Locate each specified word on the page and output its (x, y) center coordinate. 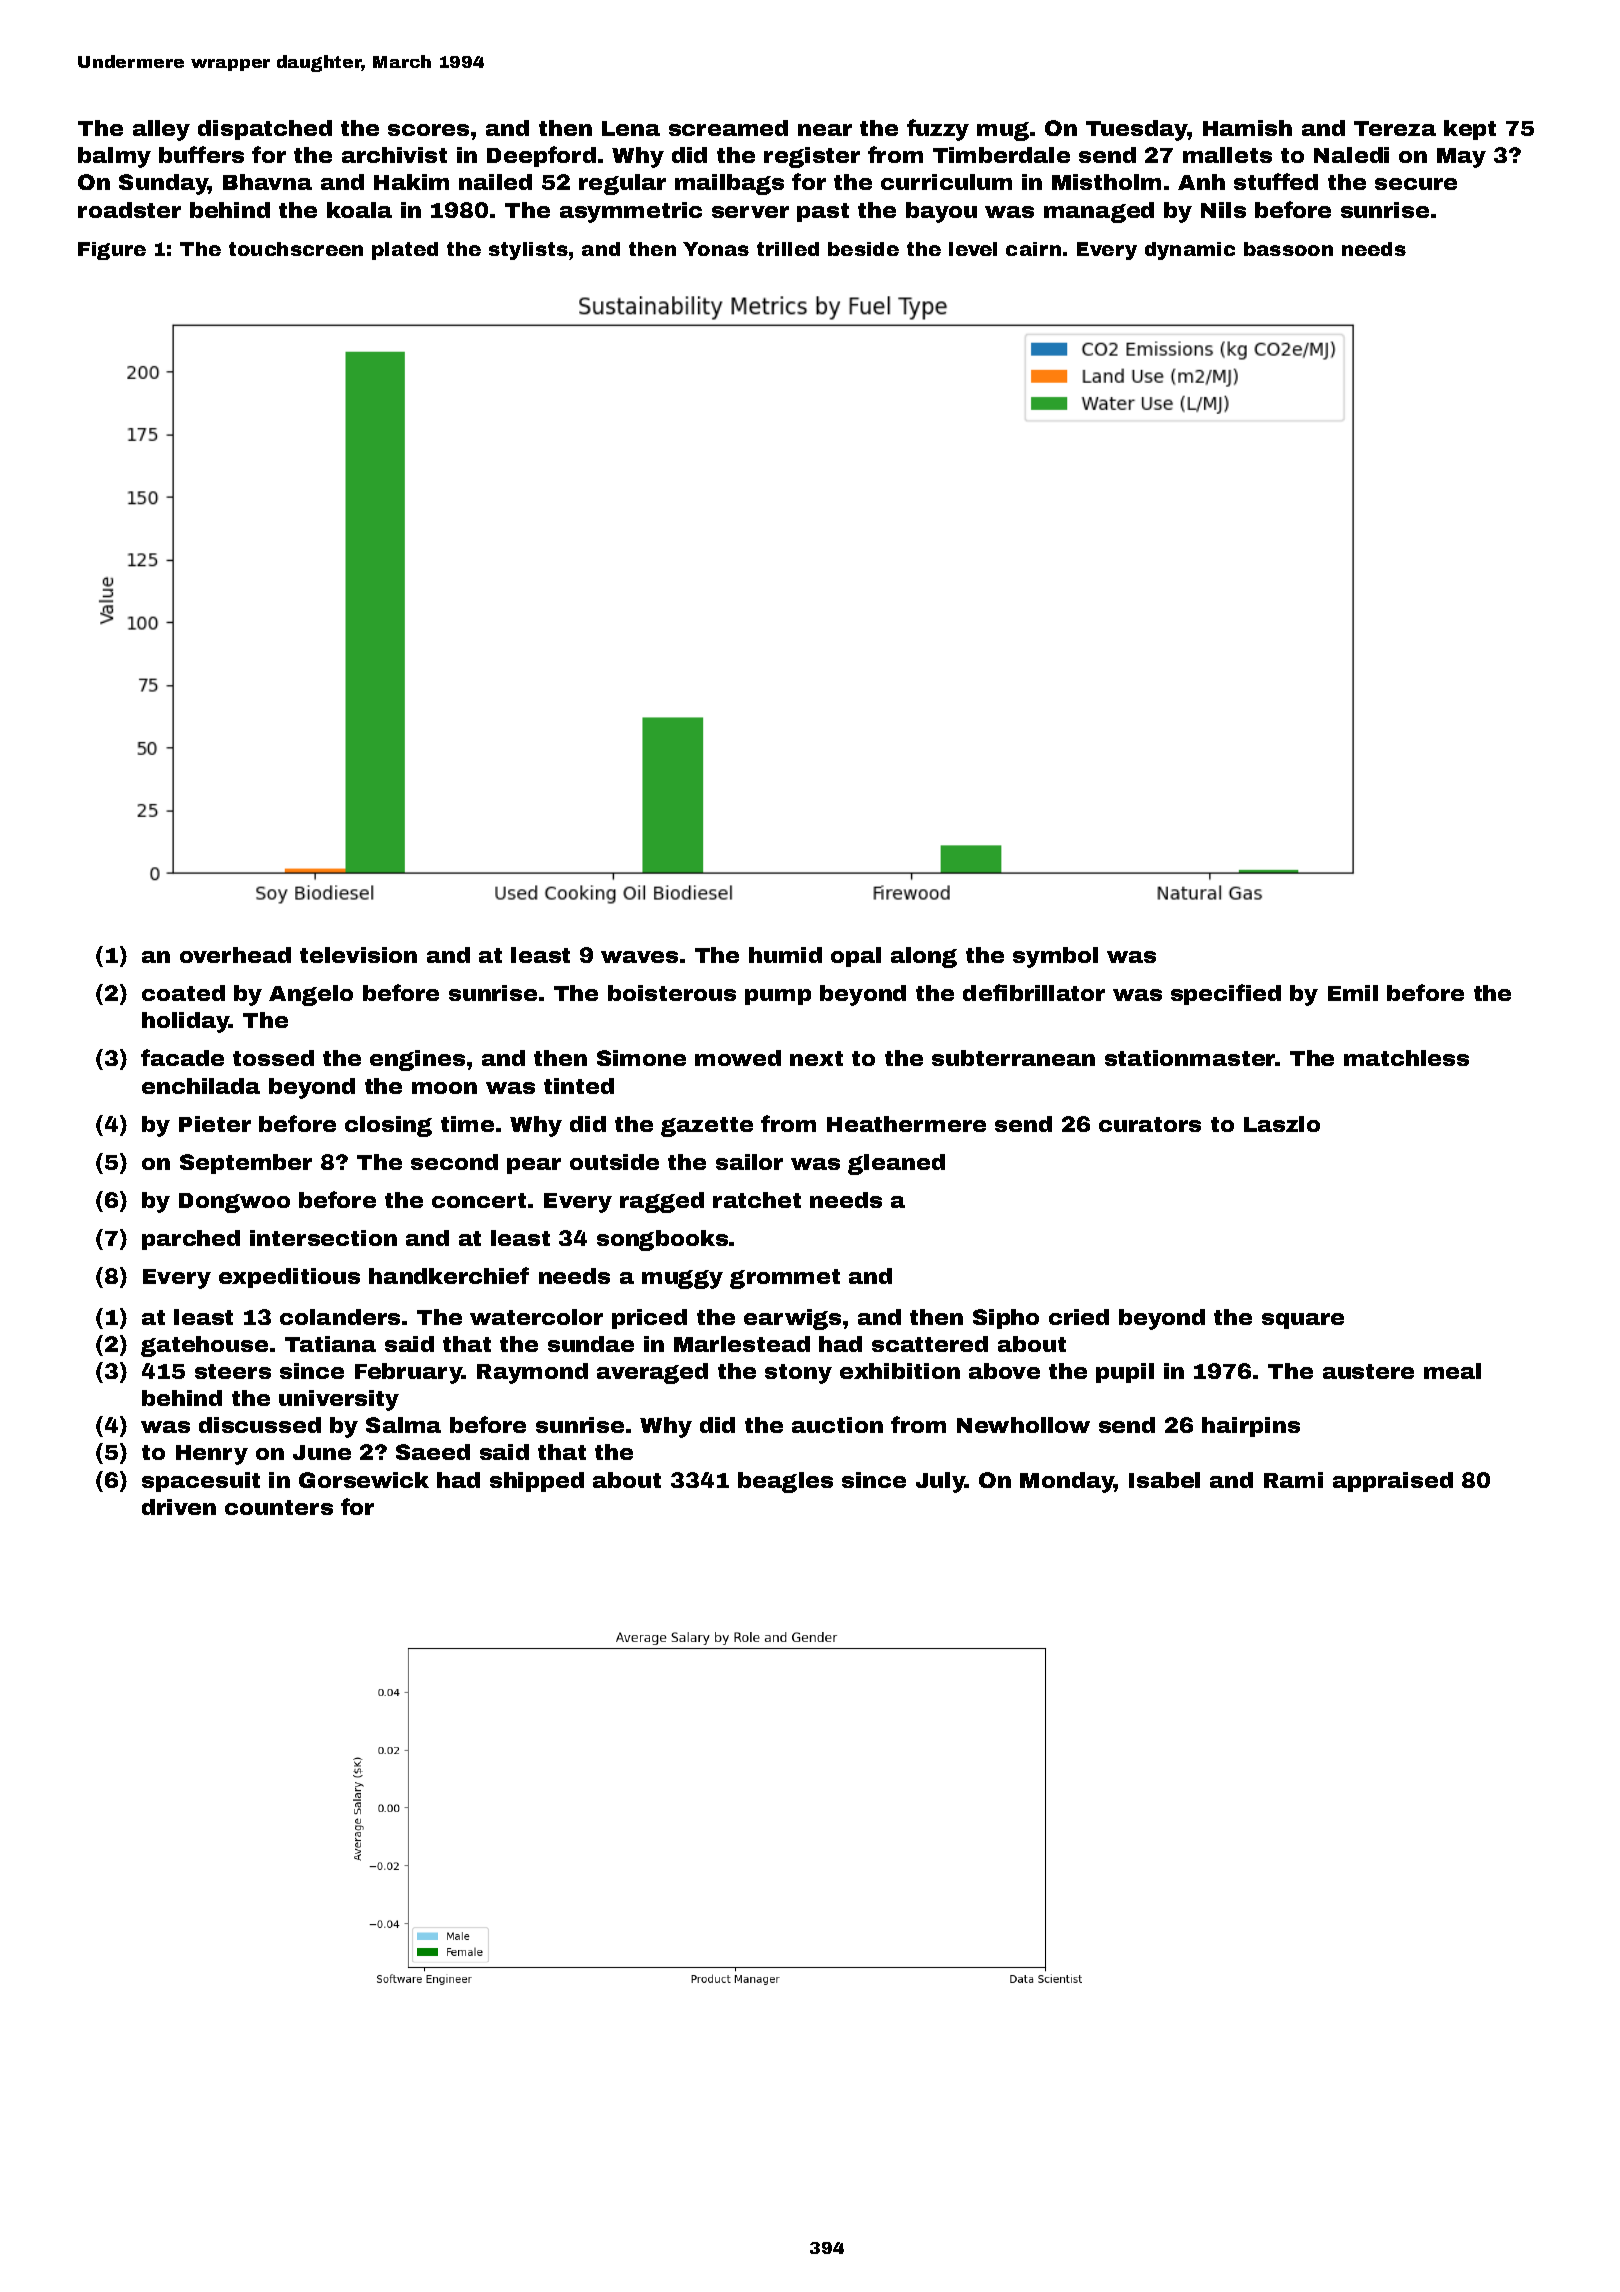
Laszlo (1282, 1124)
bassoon (1288, 249)
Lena (631, 128)
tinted (579, 1086)
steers (233, 1371)
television (358, 955)
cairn (1033, 249)
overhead (235, 955)
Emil (1353, 993)
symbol (1055, 957)
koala (359, 210)
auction (837, 1425)
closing (388, 1126)
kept (1470, 130)
